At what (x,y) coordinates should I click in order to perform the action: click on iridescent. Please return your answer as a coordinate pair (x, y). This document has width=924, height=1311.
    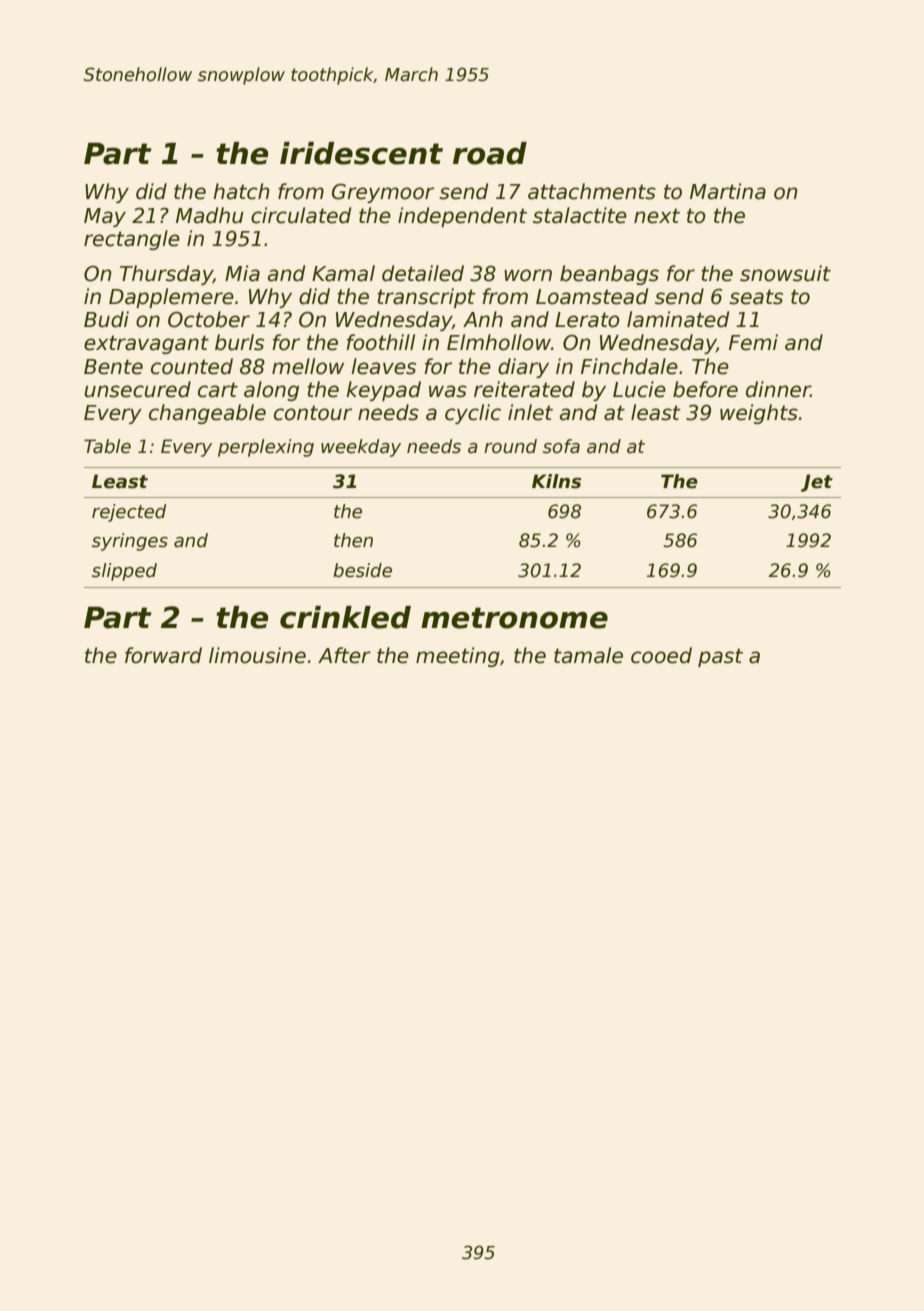
    Looking at the image, I should click on (361, 153).
